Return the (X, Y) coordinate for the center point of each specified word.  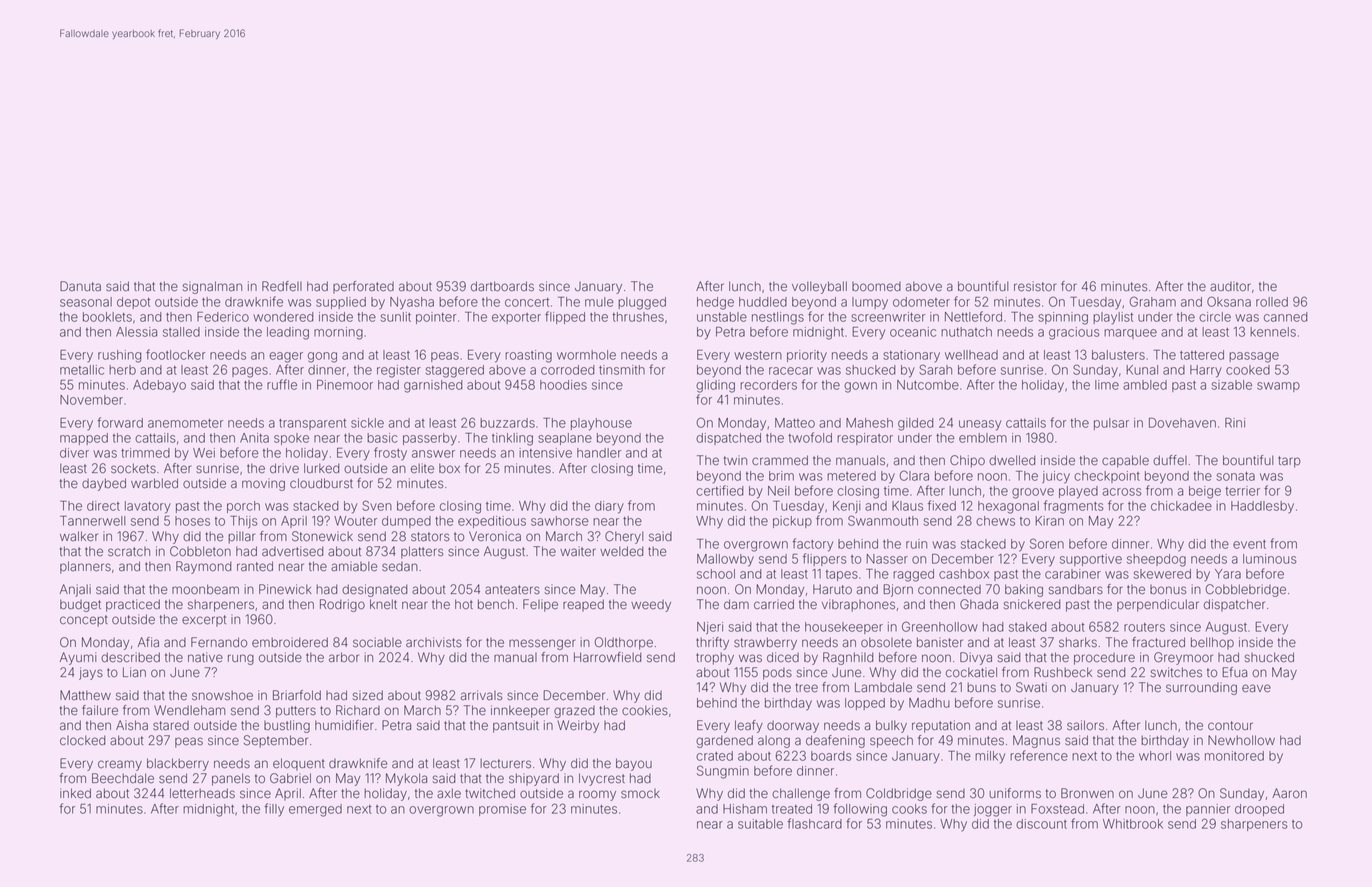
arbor (344, 657)
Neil (779, 491)
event (1249, 544)
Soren (1047, 543)
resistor (1035, 286)
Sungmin (723, 772)
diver (74, 453)
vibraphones (858, 605)
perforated (363, 287)
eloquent (299, 764)
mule (599, 302)
